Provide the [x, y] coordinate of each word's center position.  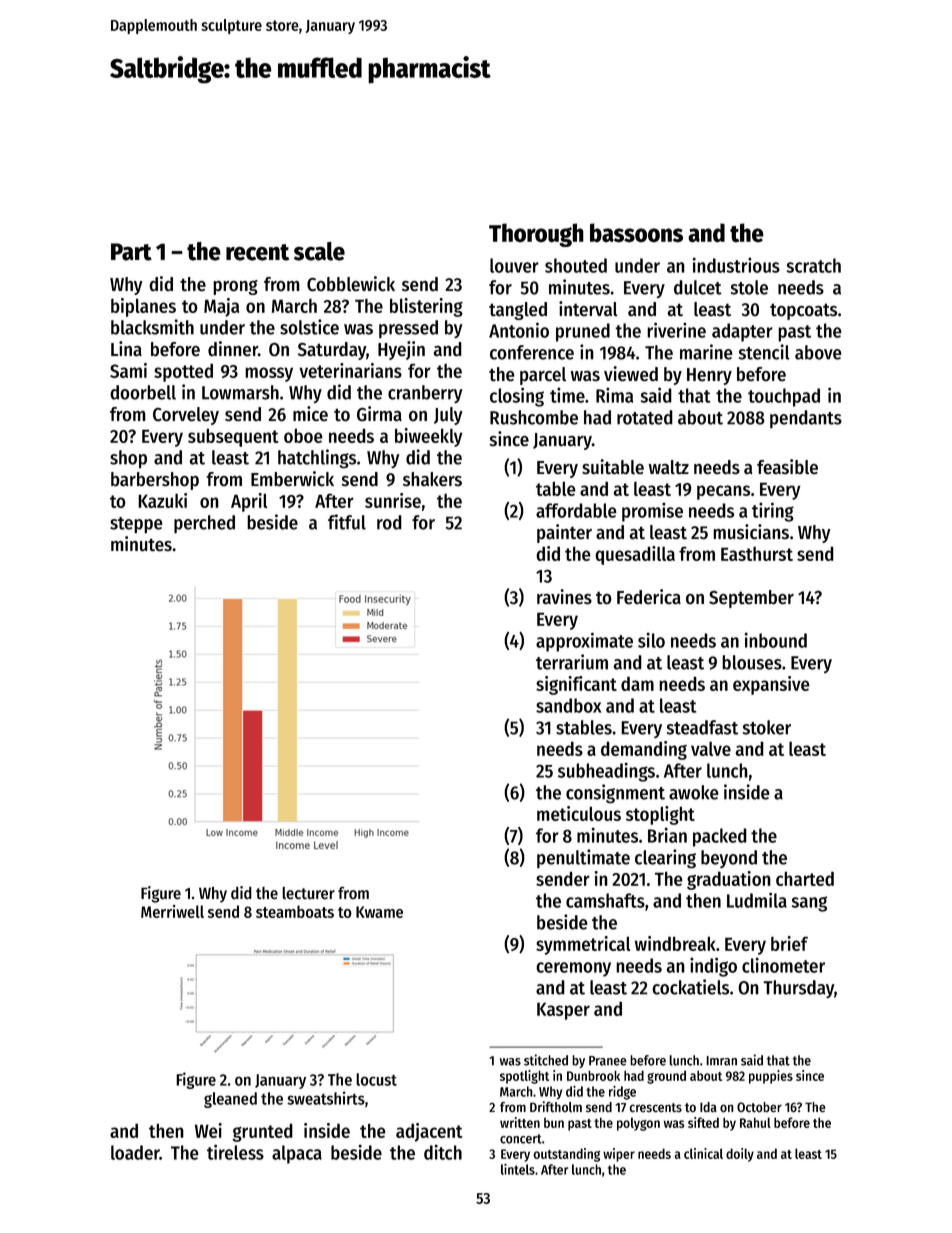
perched [204, 524]
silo [651, 640]
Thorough [536, 235]
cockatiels [690, 987]
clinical [703, 1153]
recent [257, 252]
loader [135, 1152]
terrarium [572, 662]
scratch [813, 265]
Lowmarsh [240, 392]
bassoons [636, 233]
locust [376, 1079]
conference [532, 352]
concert [521, 1139]
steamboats [295, 911]
